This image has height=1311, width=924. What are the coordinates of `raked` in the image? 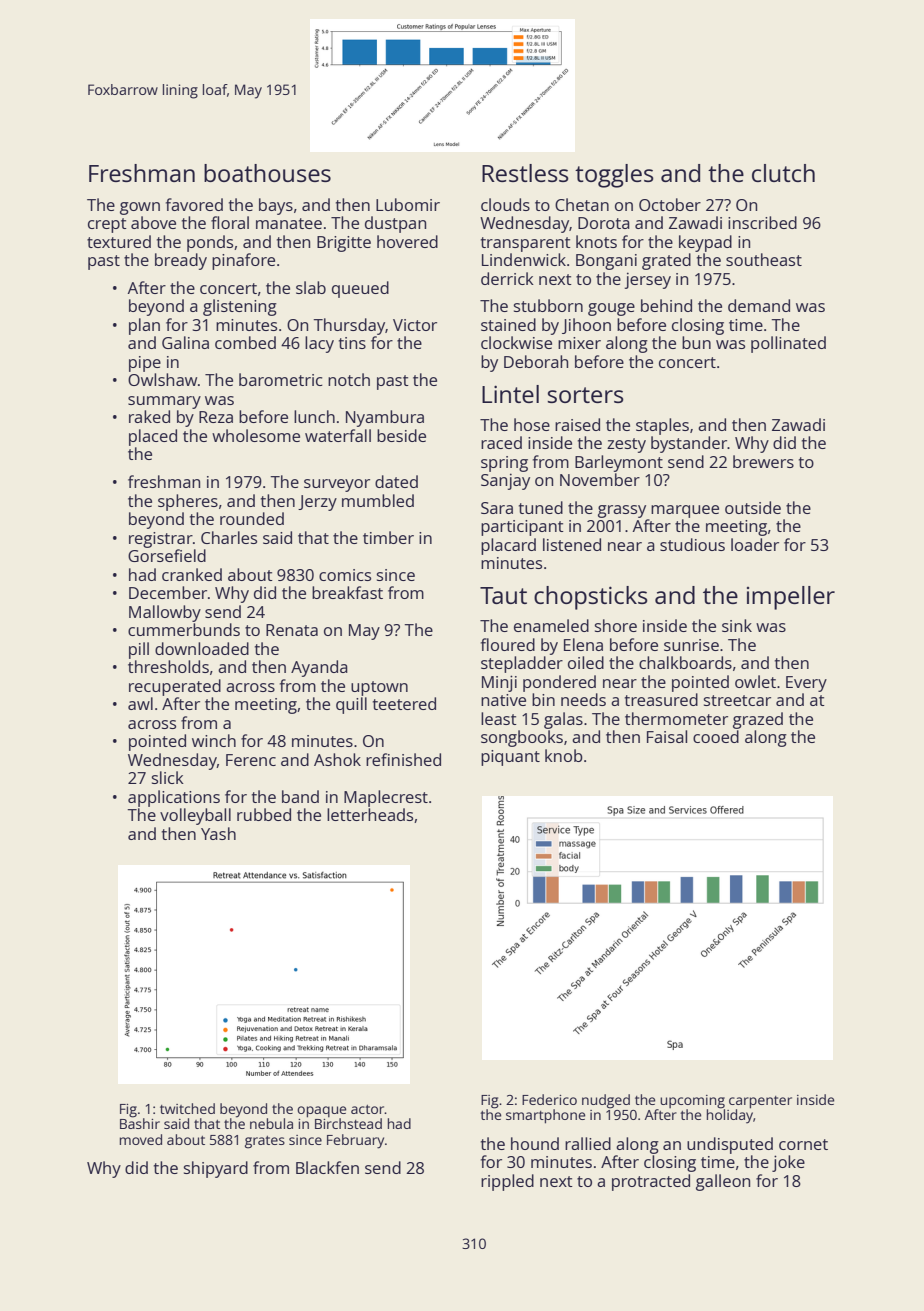 It's located at (149, 416).
